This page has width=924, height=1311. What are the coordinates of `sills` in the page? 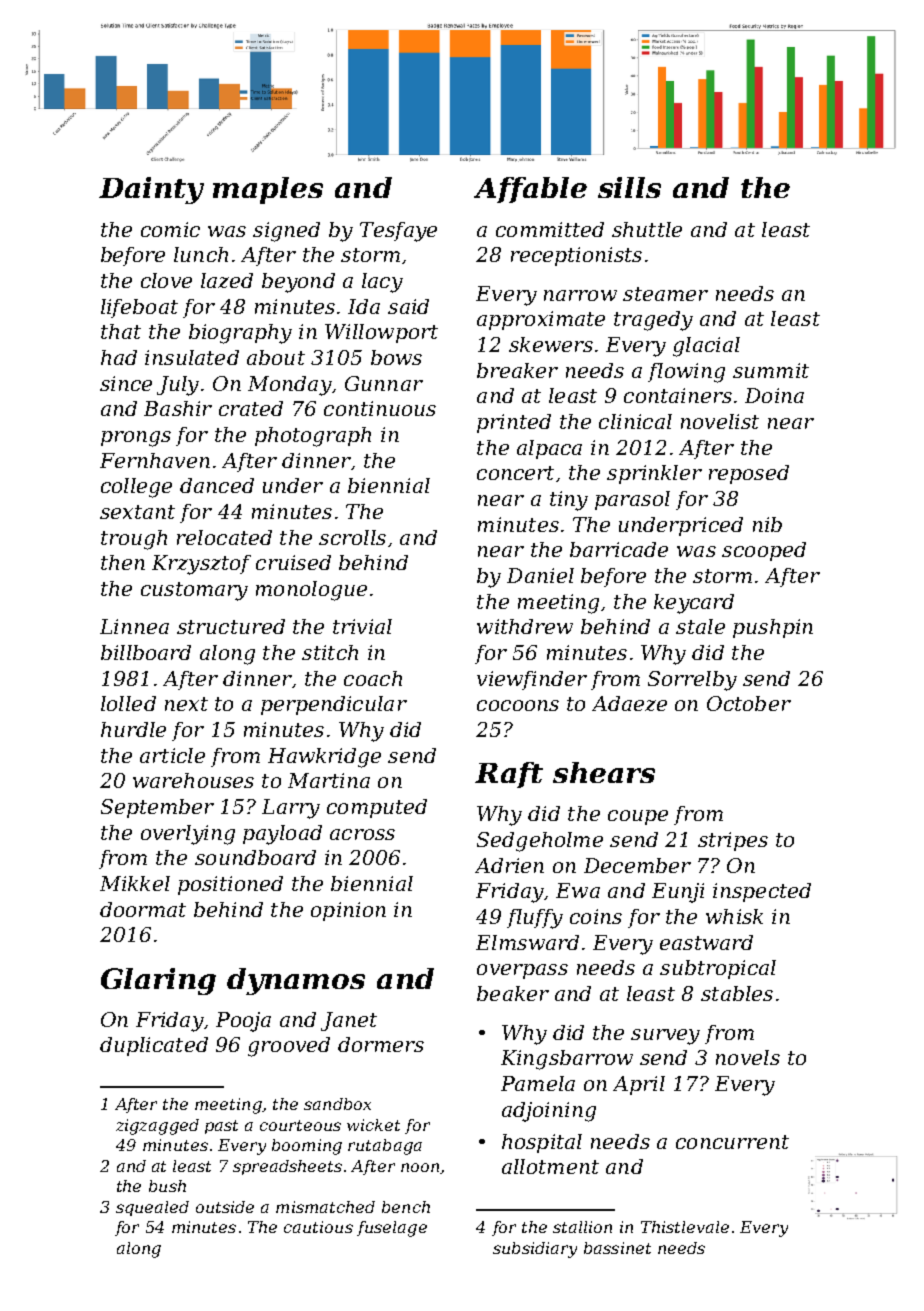 It's located at (629, 187).
